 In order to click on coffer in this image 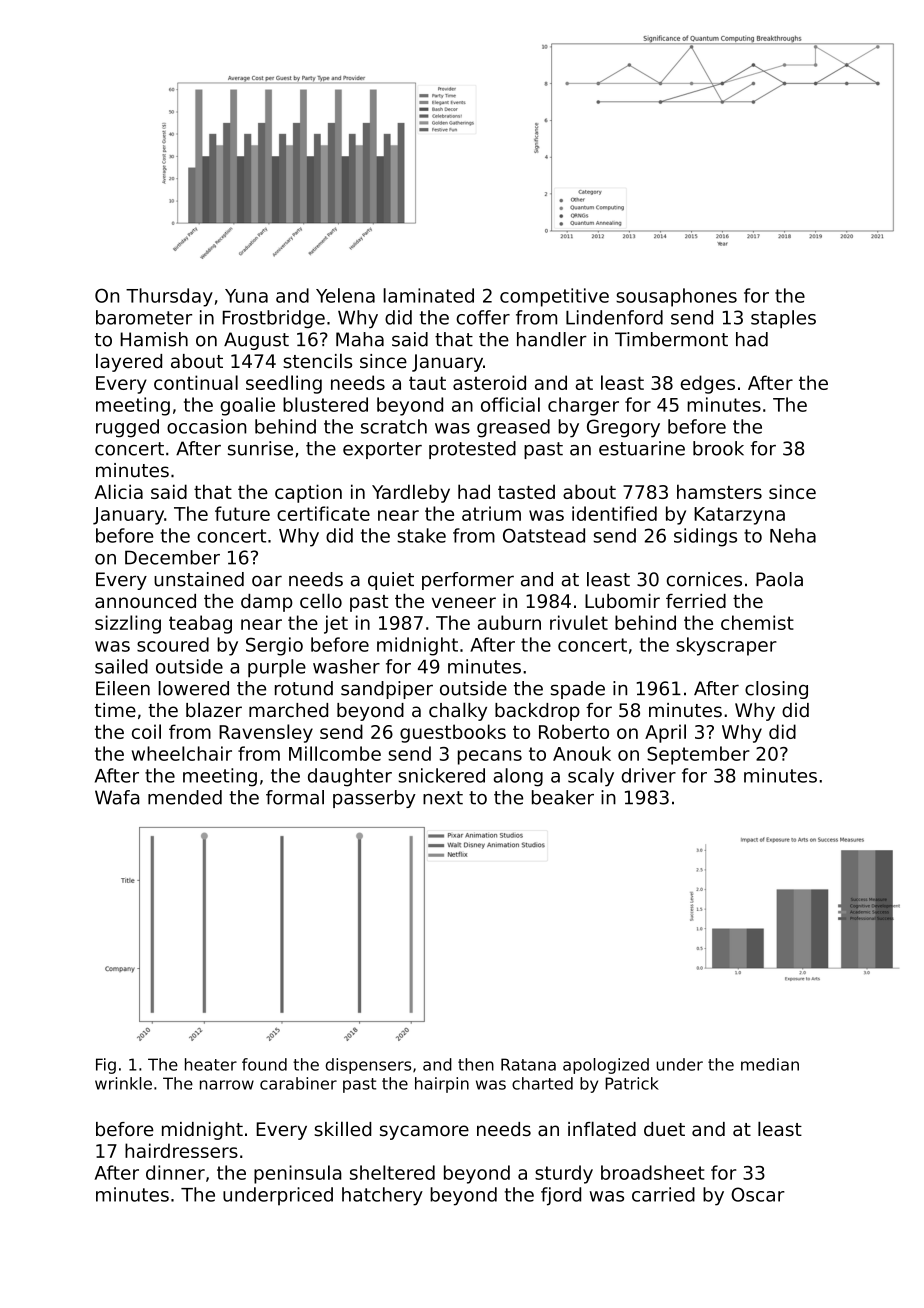, I will do `click(483, 317)`.
